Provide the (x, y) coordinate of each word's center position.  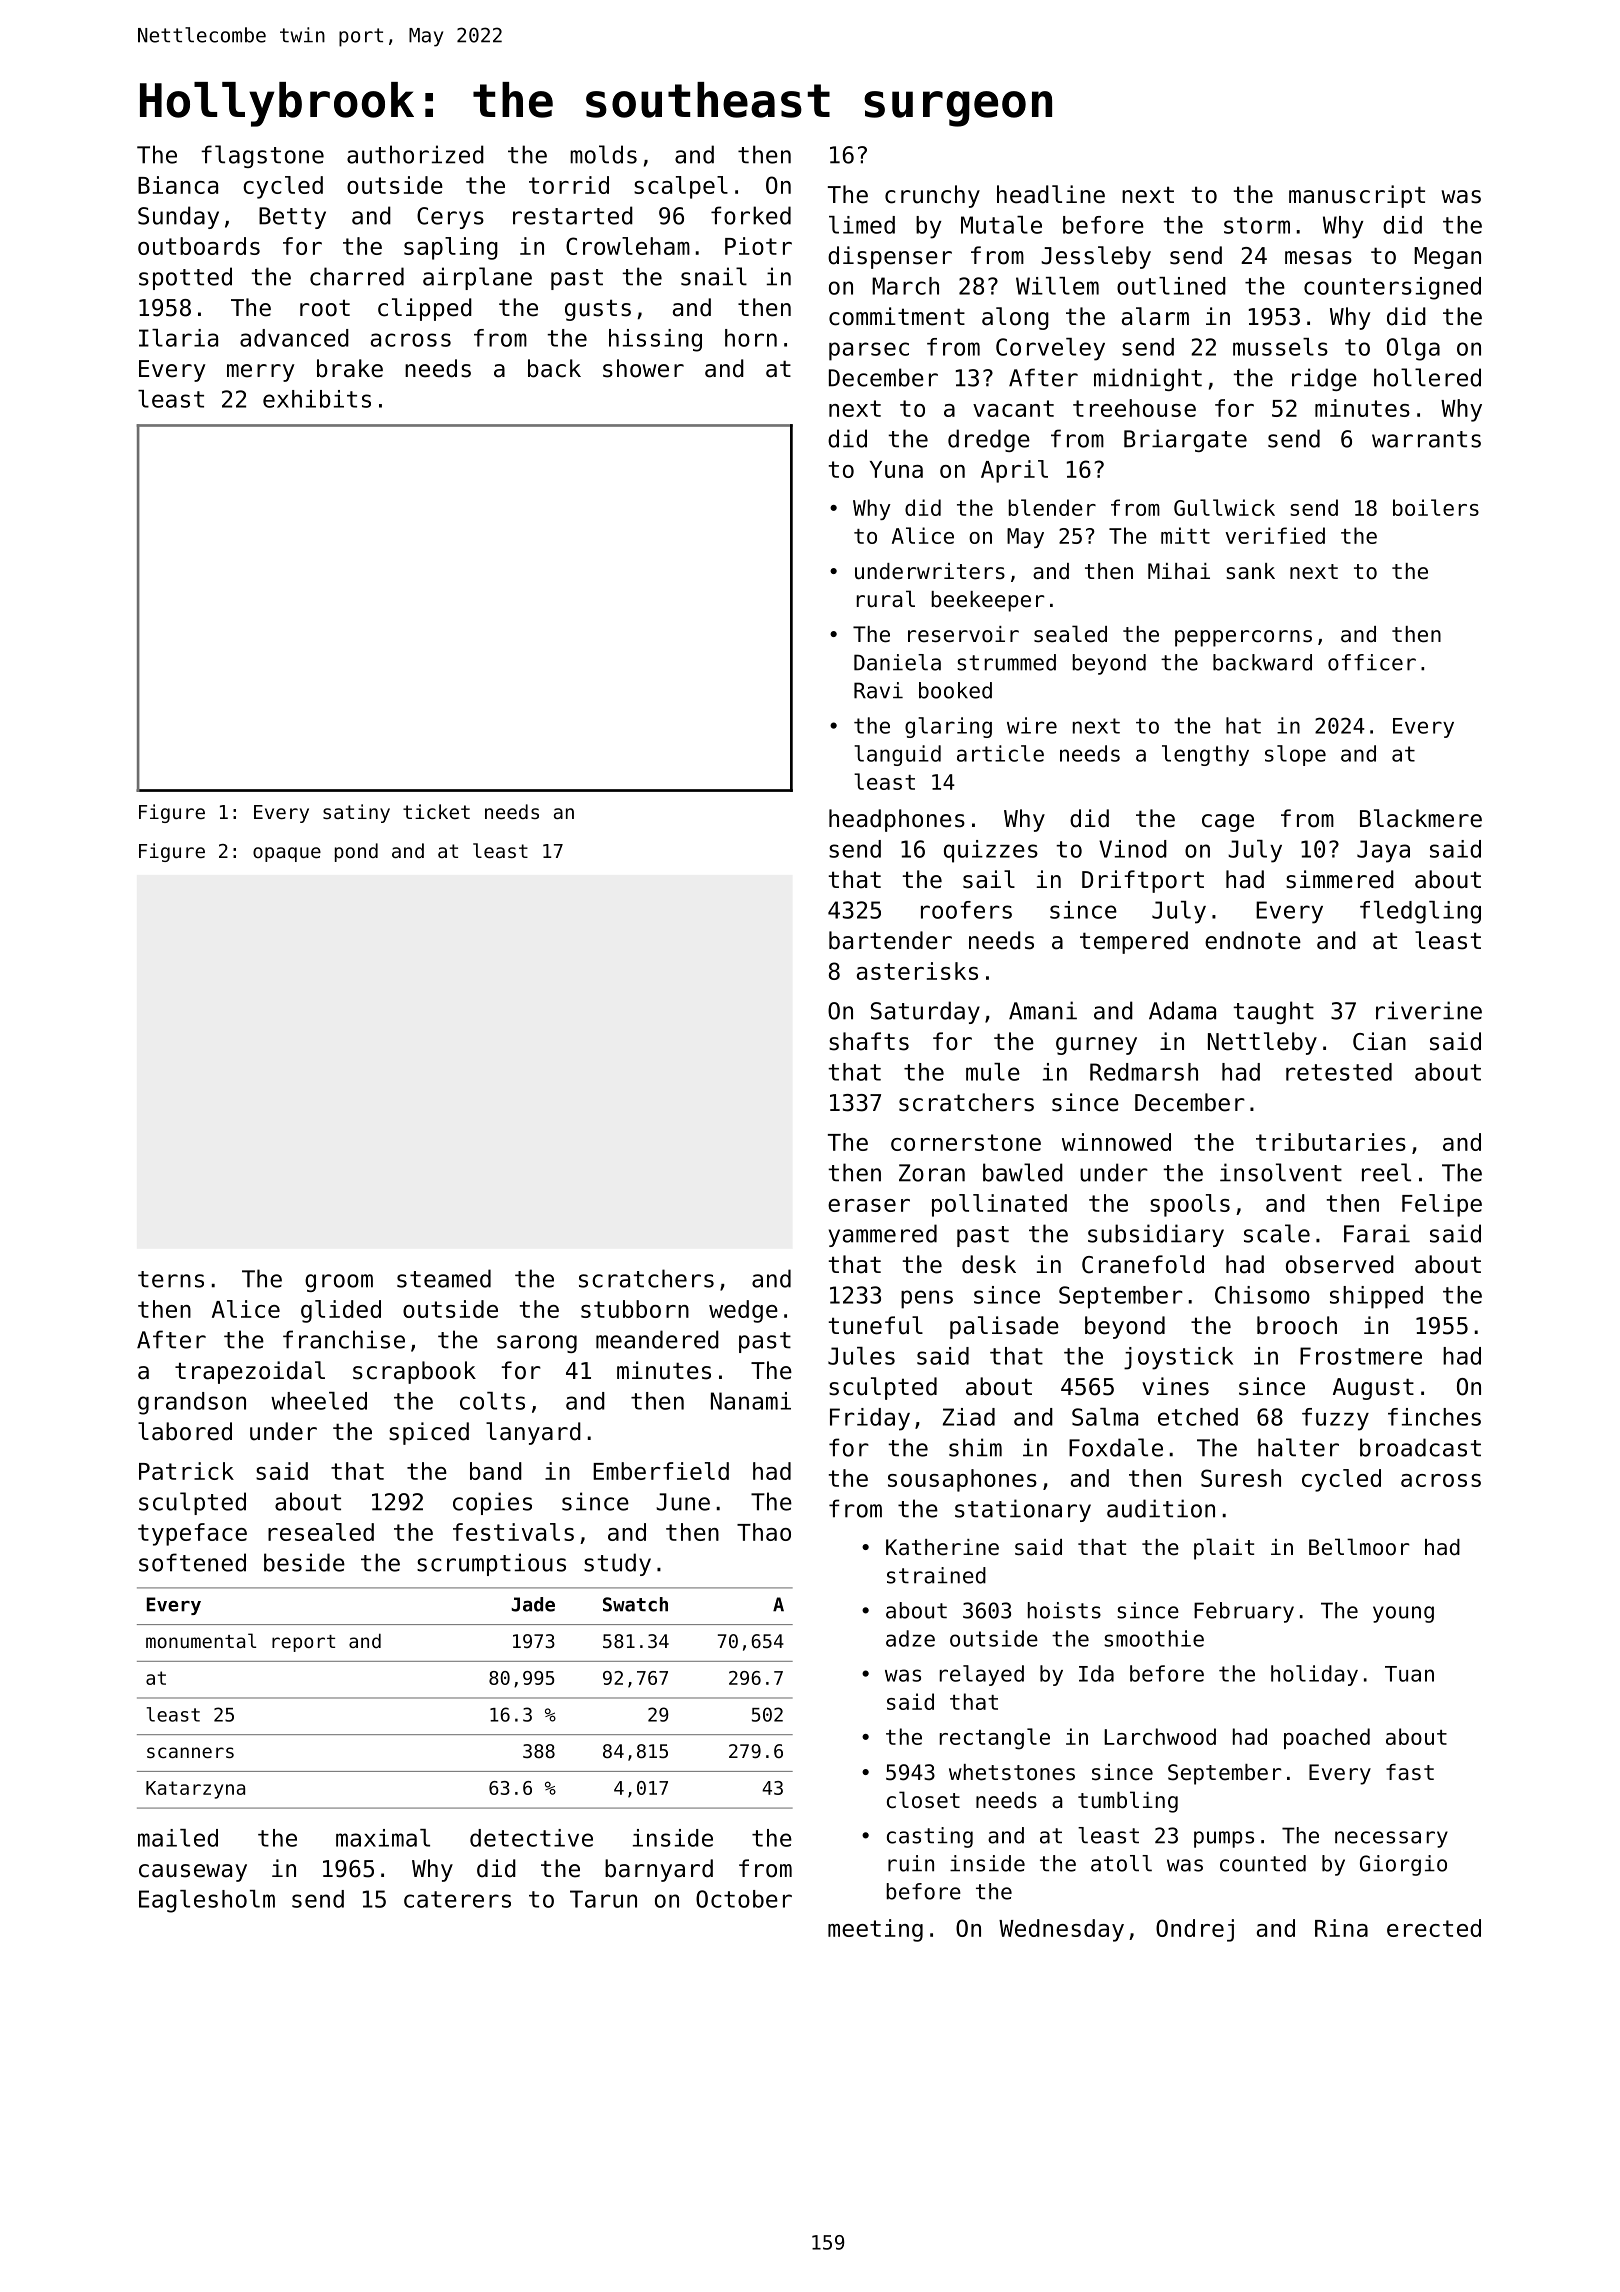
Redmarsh (1144, 1072)
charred (357, 276)
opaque (287, 854)
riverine (1429, 1010)
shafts (869, 1041)
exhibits (317, 399)
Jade (533, 1604)
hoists (1064, 1610)
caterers (457, 1899)
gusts (598, 310)
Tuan (1409, 1674)
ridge (1324, 379)
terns (171, 1279)
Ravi (878, 690)
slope (1295, 755)
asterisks (917, 971)
